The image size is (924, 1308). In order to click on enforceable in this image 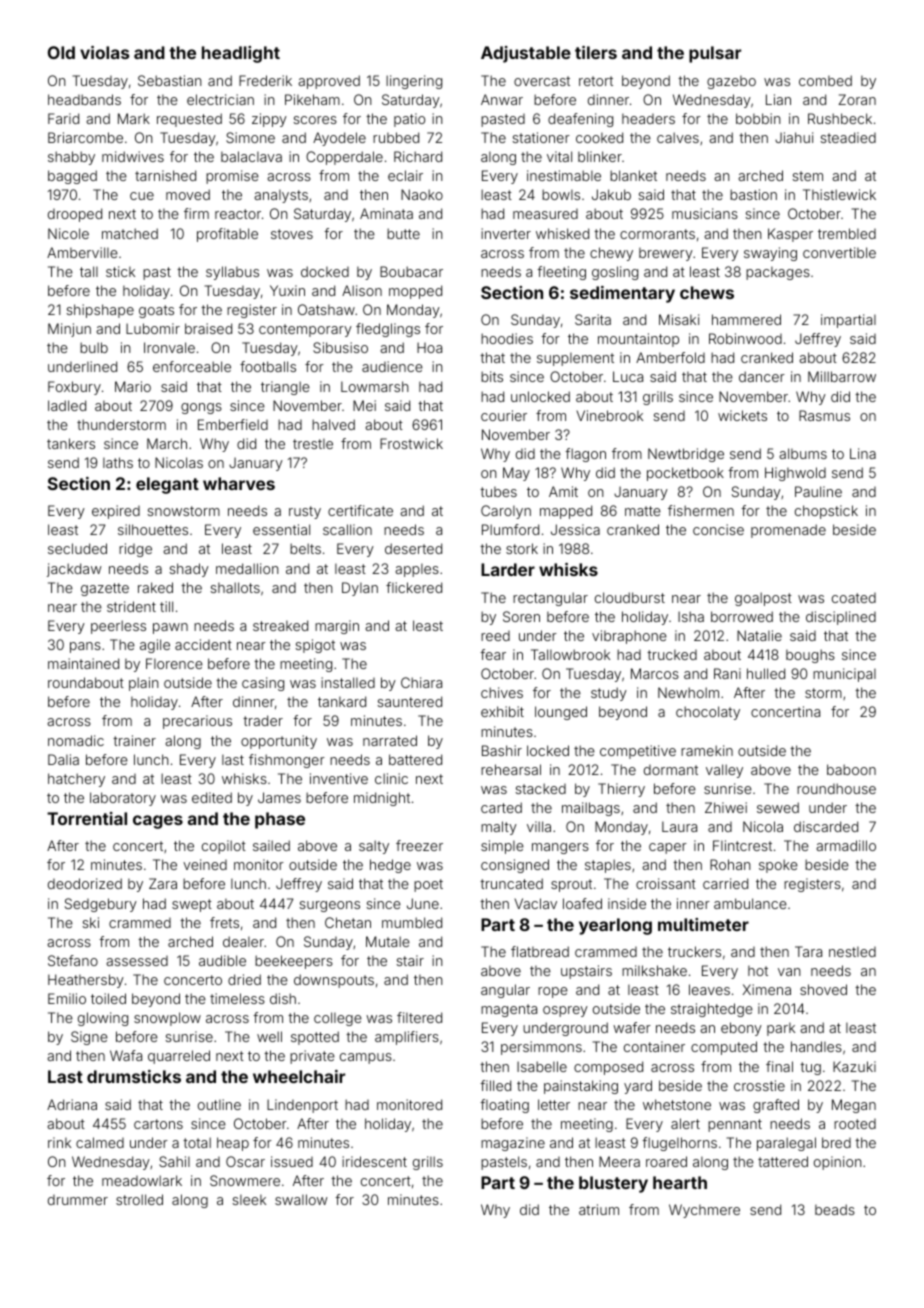, I will do `click(192, 366)`.
